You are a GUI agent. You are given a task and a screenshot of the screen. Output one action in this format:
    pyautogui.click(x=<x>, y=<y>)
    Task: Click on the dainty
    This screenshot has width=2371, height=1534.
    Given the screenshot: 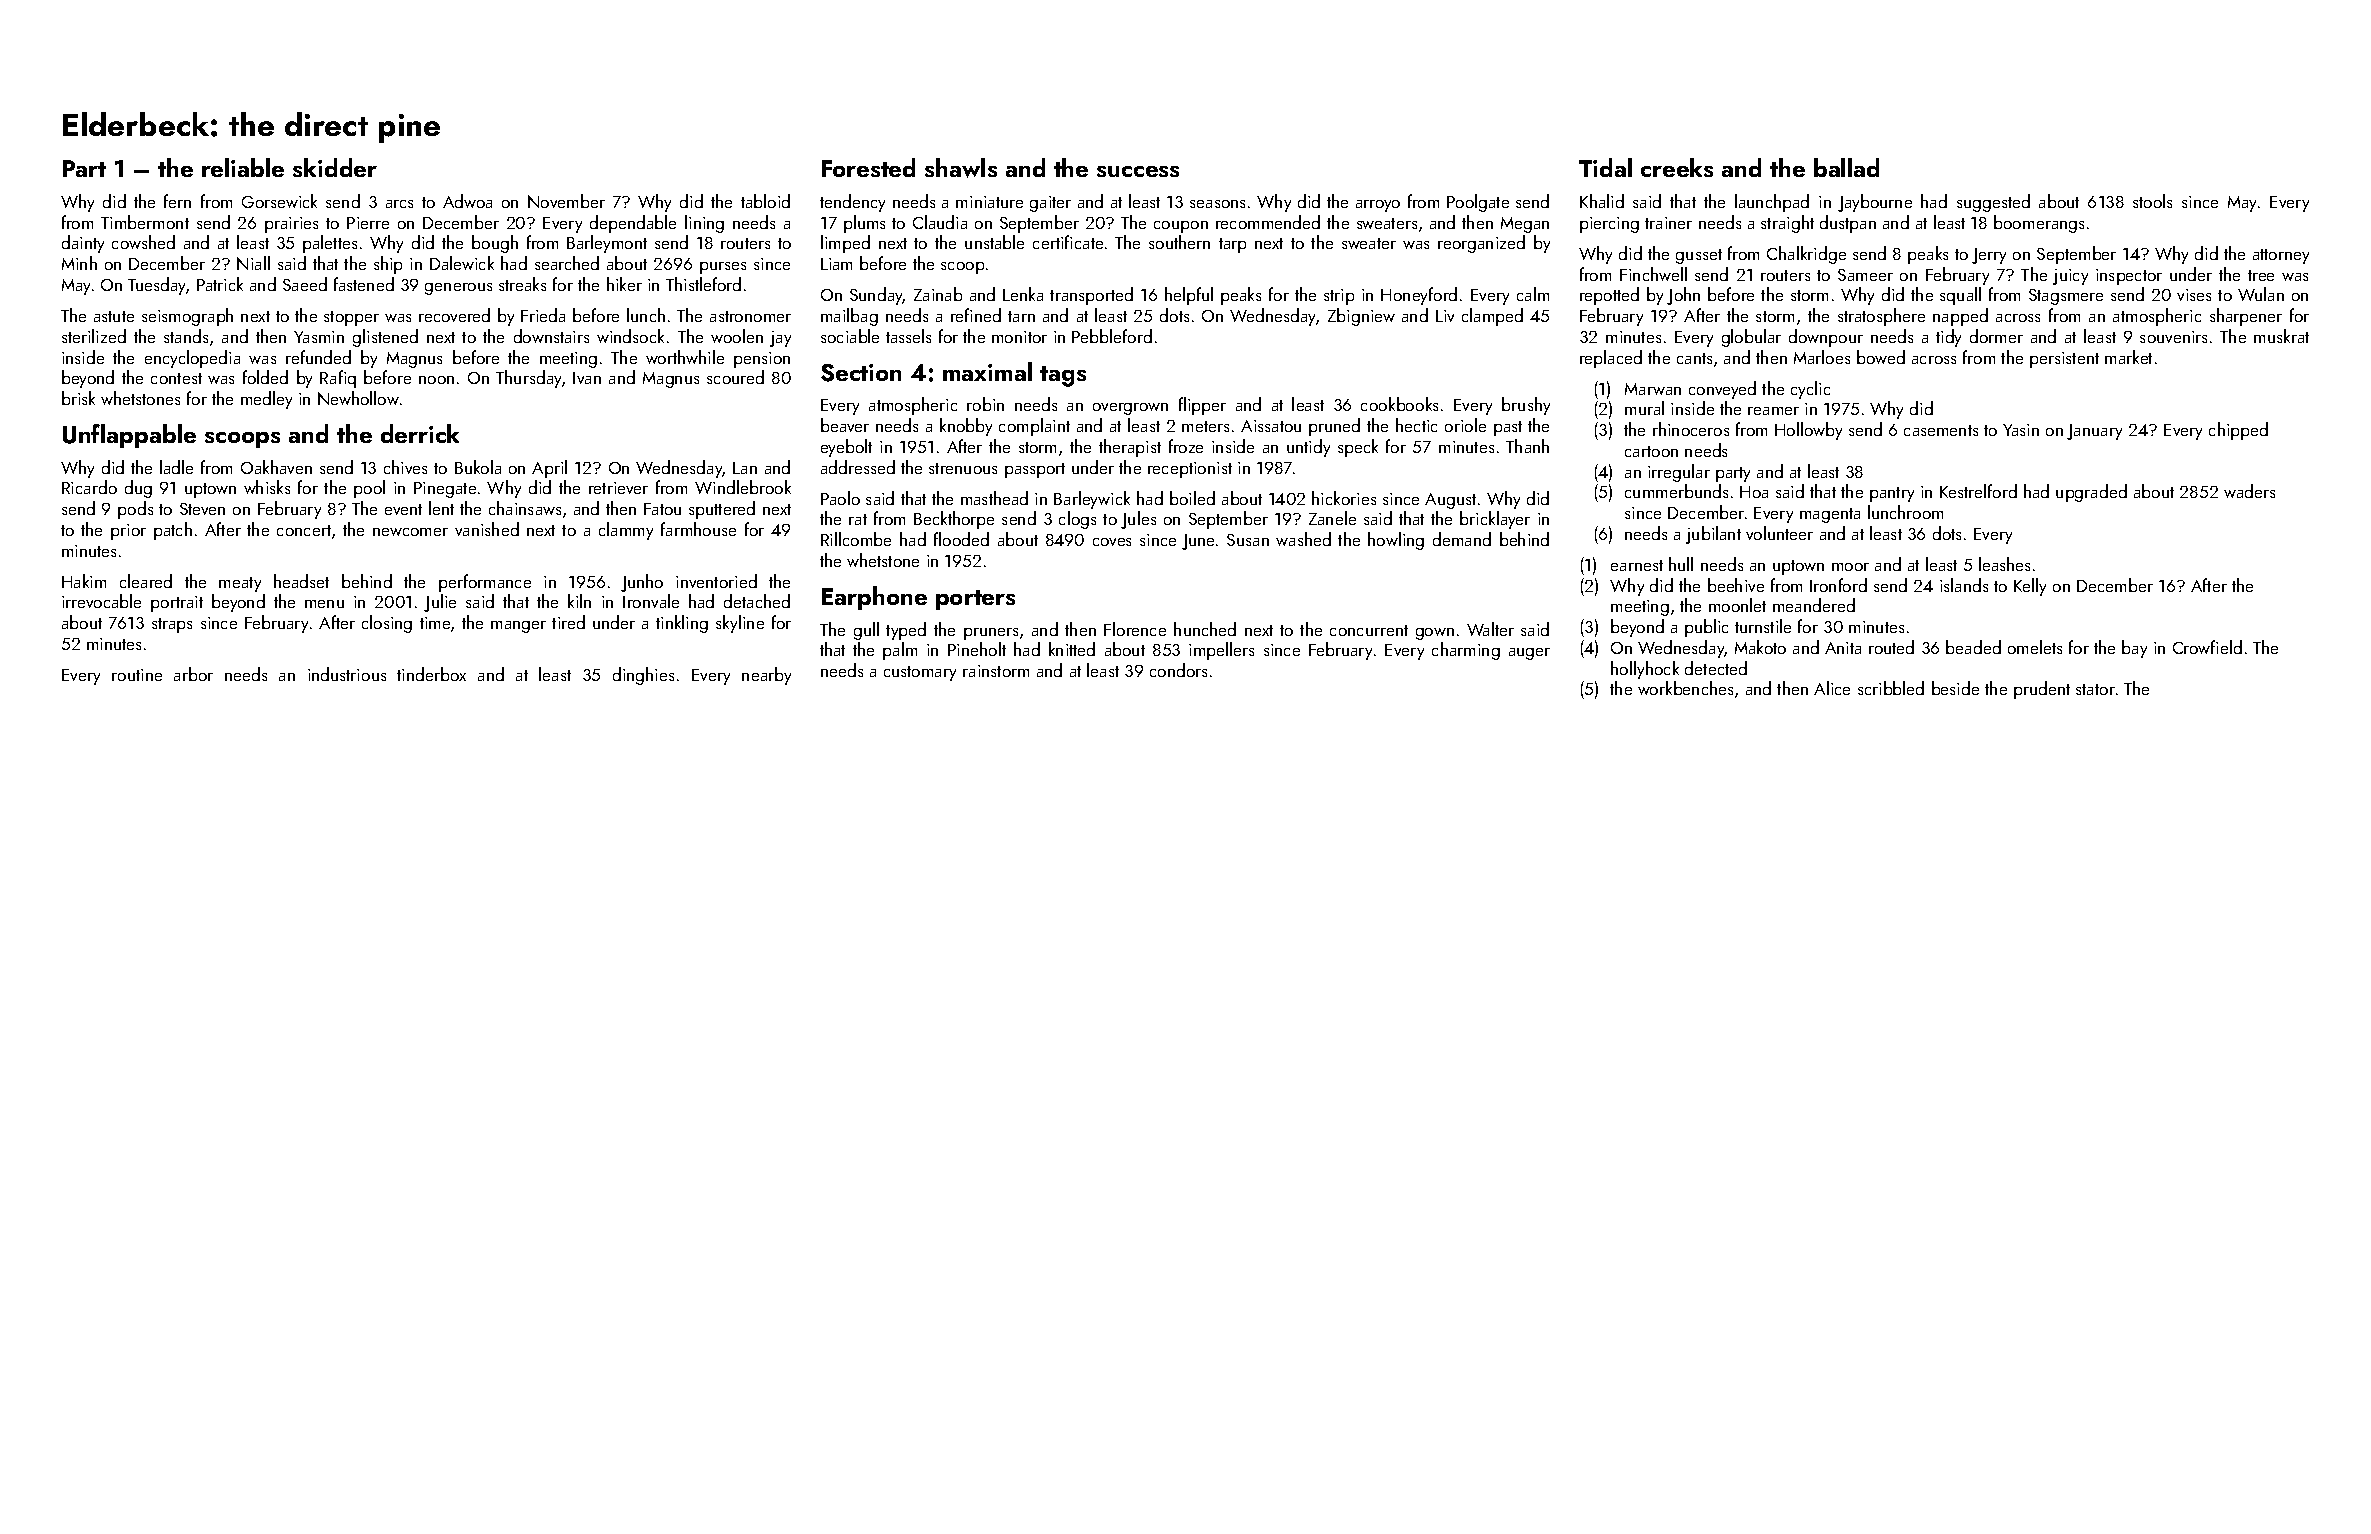 What is the action you would take?
    pyautogui.click(x=83, y=244)
